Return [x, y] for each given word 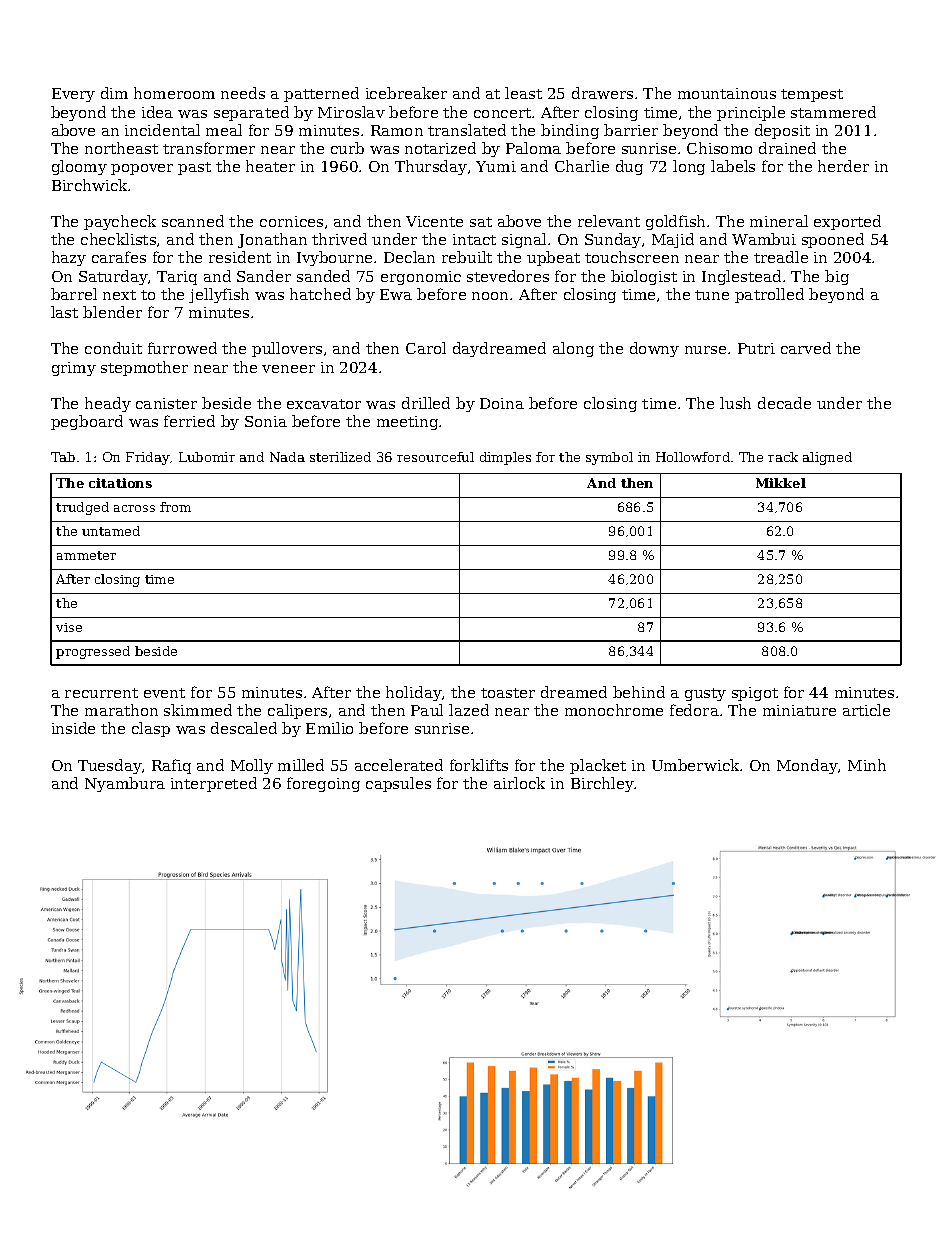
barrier [631, 130]
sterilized [340, 457]
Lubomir [207, 457]
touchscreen [632, 257]
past [194, 168]
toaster [508, 693]
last [64, 312]
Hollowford [693, 457]
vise [69, 627]
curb [347, 148]
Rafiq [171, 766]
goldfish [675, 222]
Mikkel [781, 483]
